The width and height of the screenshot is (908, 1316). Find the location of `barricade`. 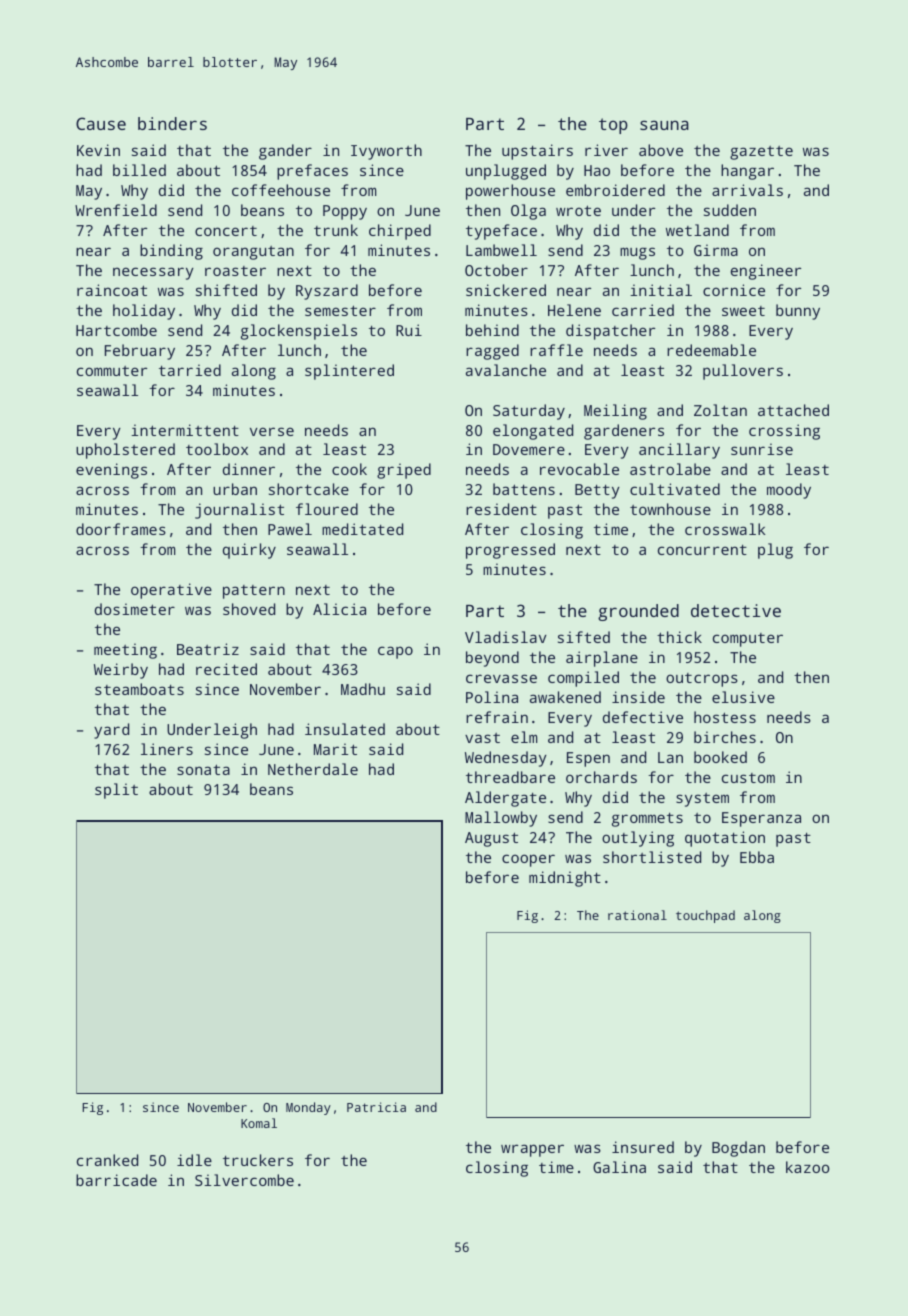

barricade is located at coordinates (116, 1180).
